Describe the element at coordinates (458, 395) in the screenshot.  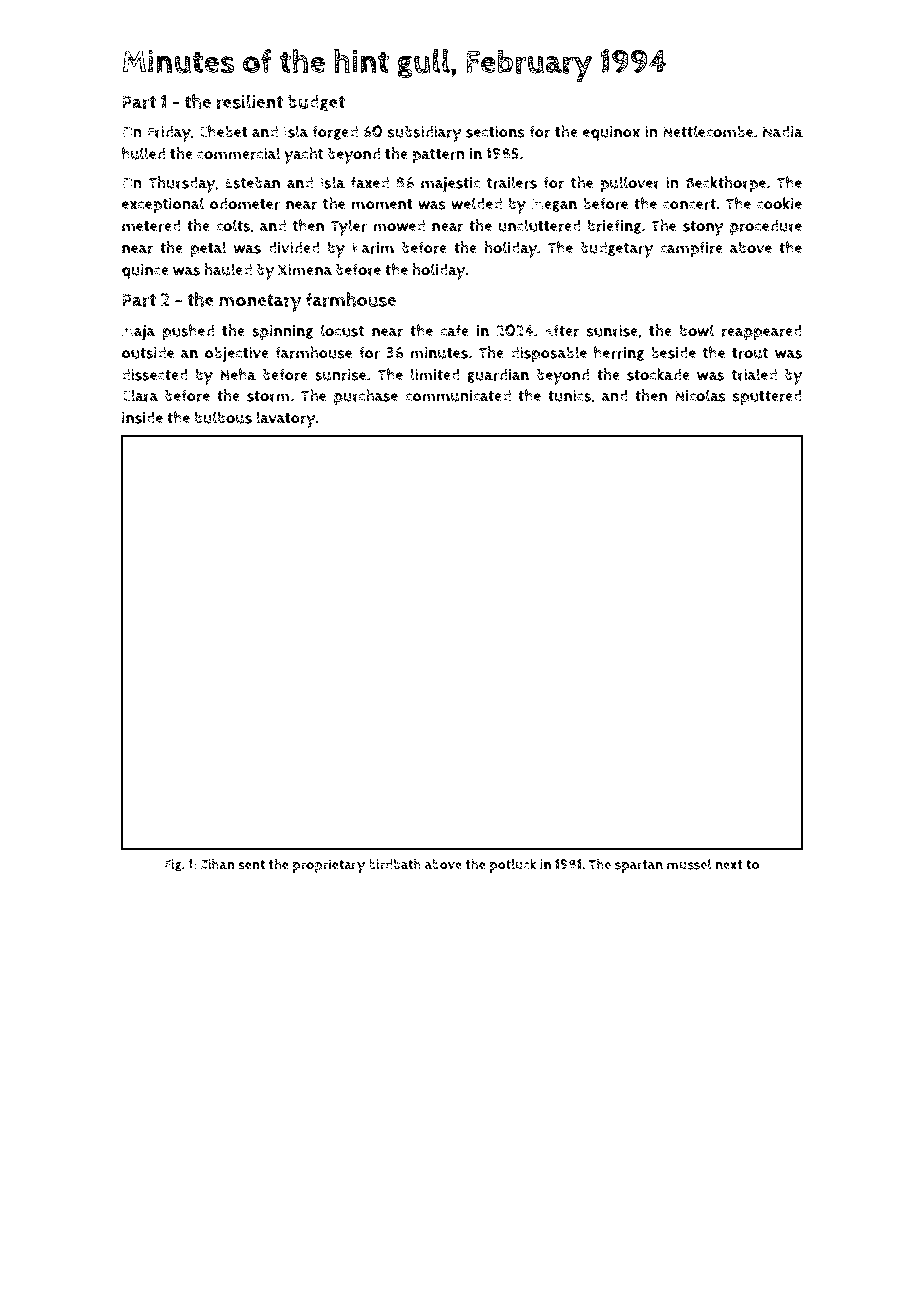
I see `communicated` at that location.
